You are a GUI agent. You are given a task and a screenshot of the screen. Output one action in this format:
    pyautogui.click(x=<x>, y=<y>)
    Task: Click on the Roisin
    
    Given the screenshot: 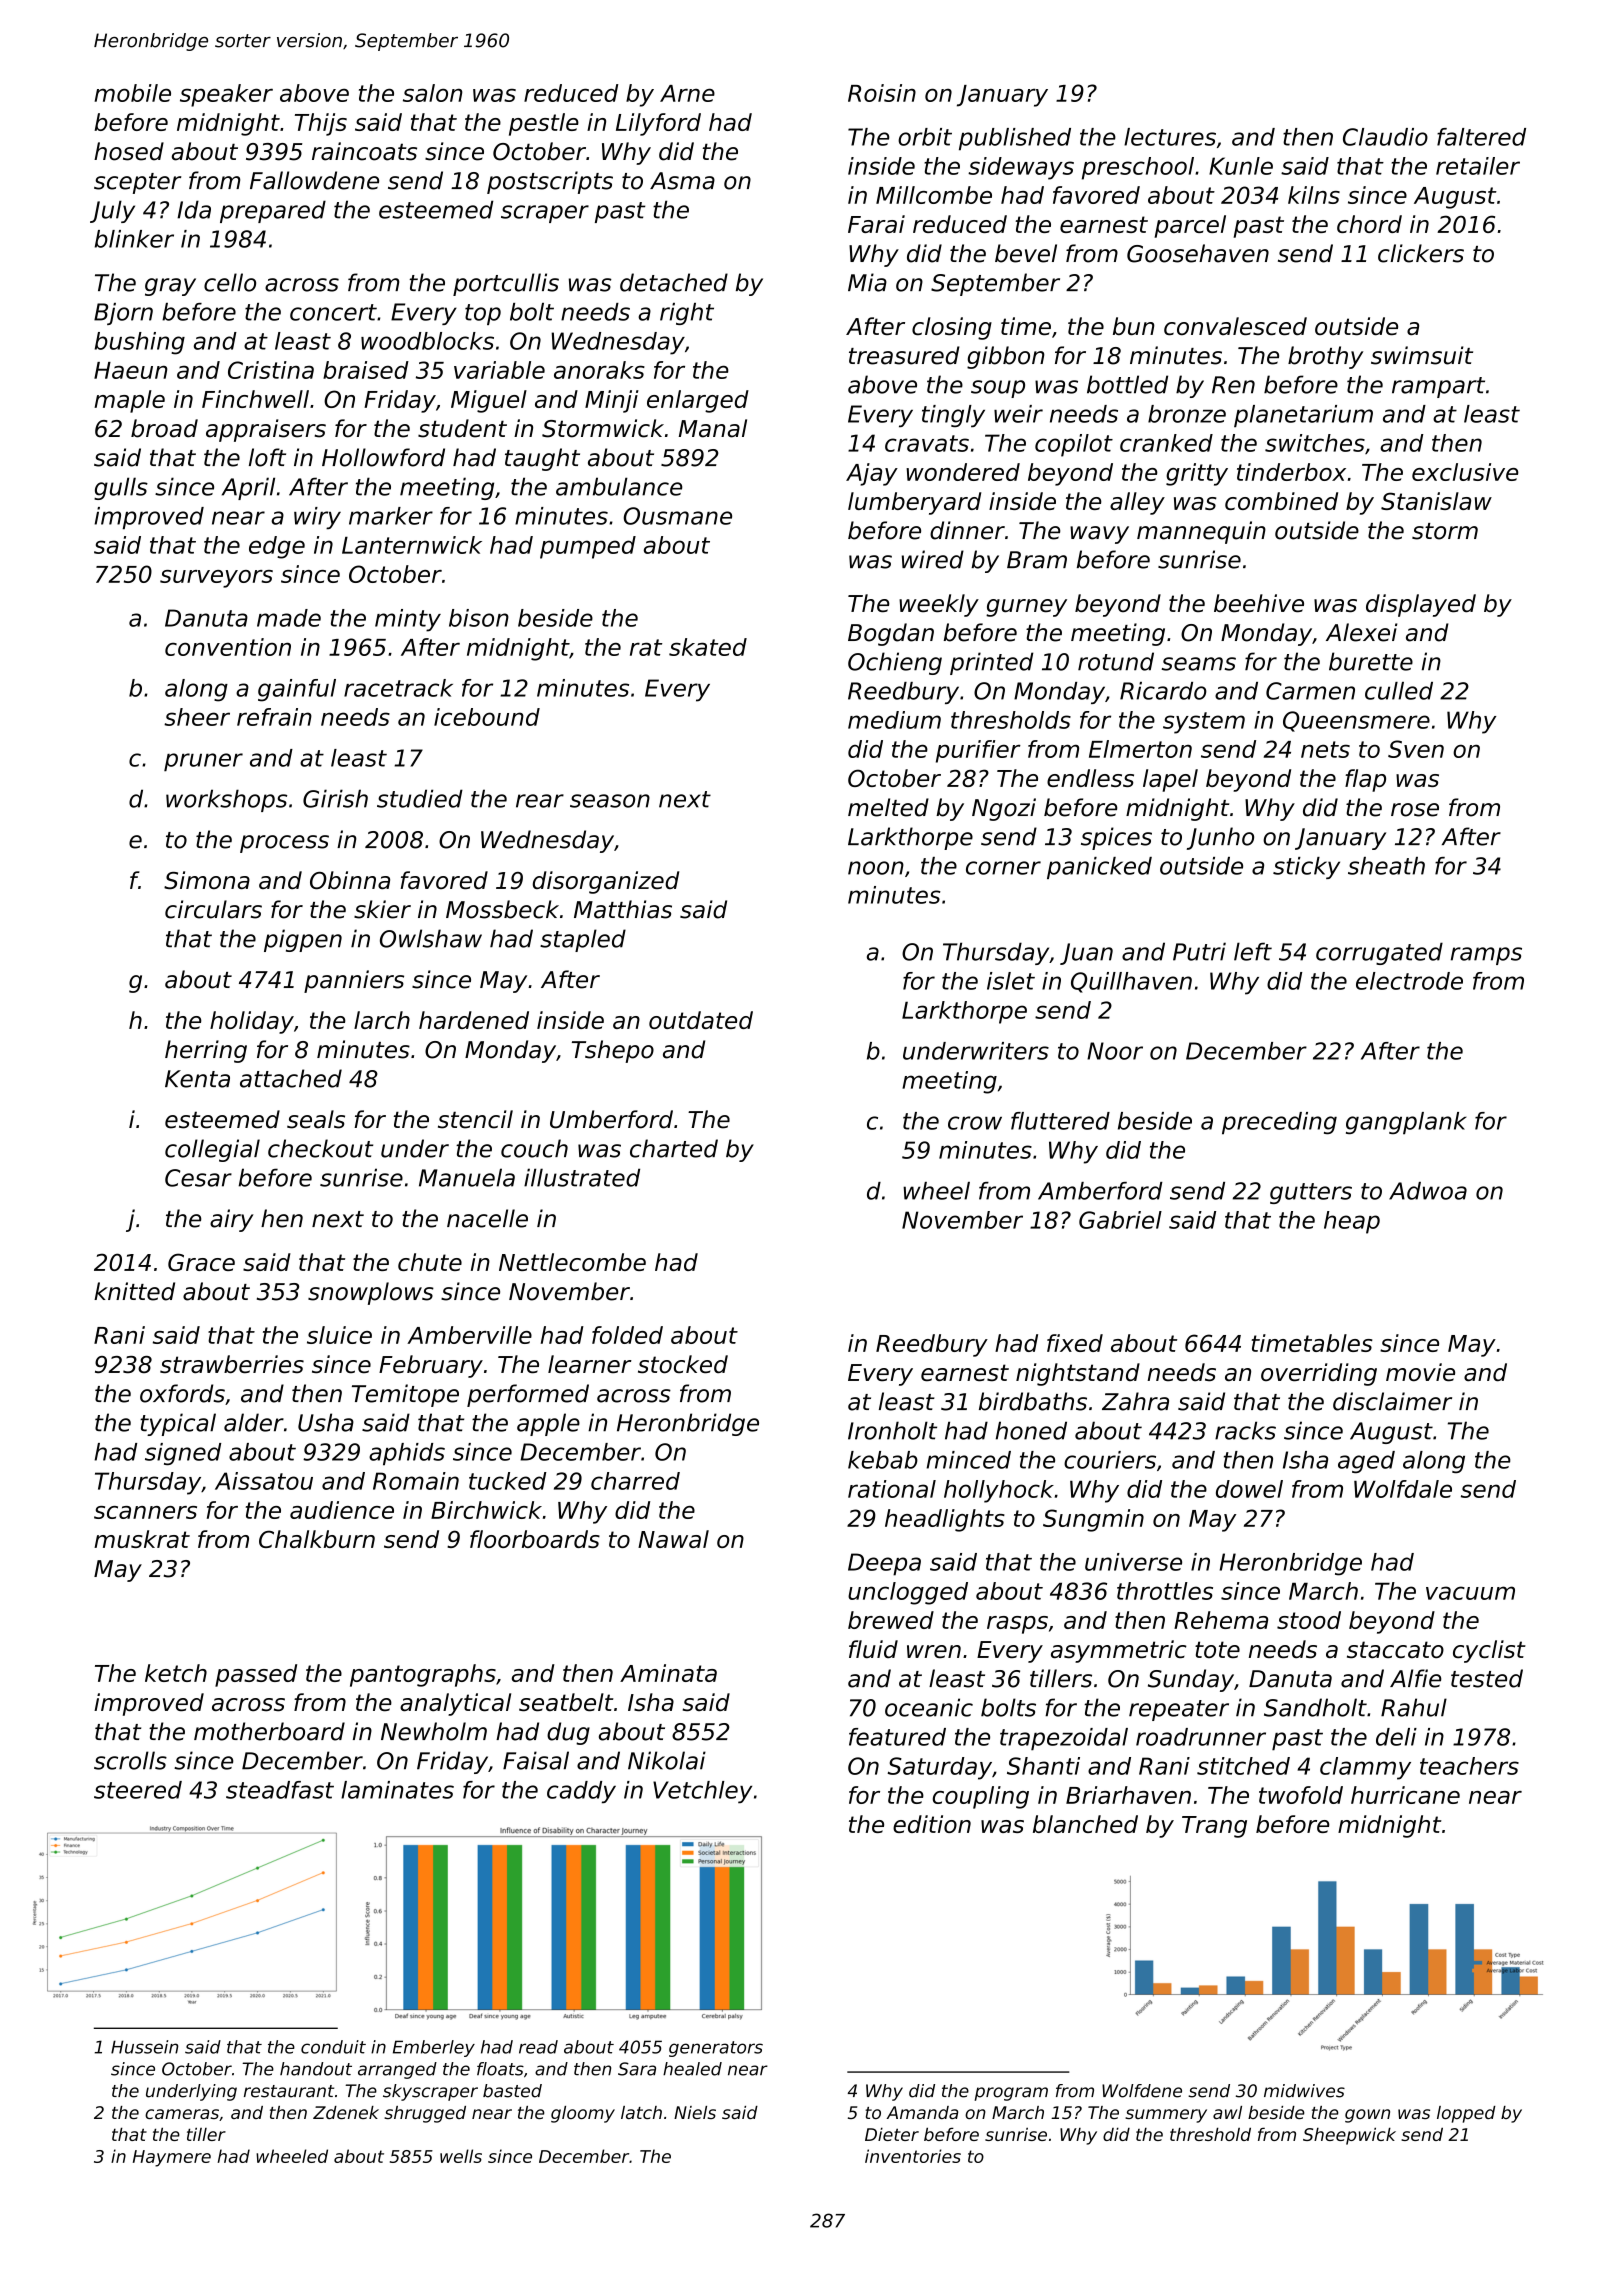 What is the action you would take?
    pyautogui.click(x=882, y=93)
